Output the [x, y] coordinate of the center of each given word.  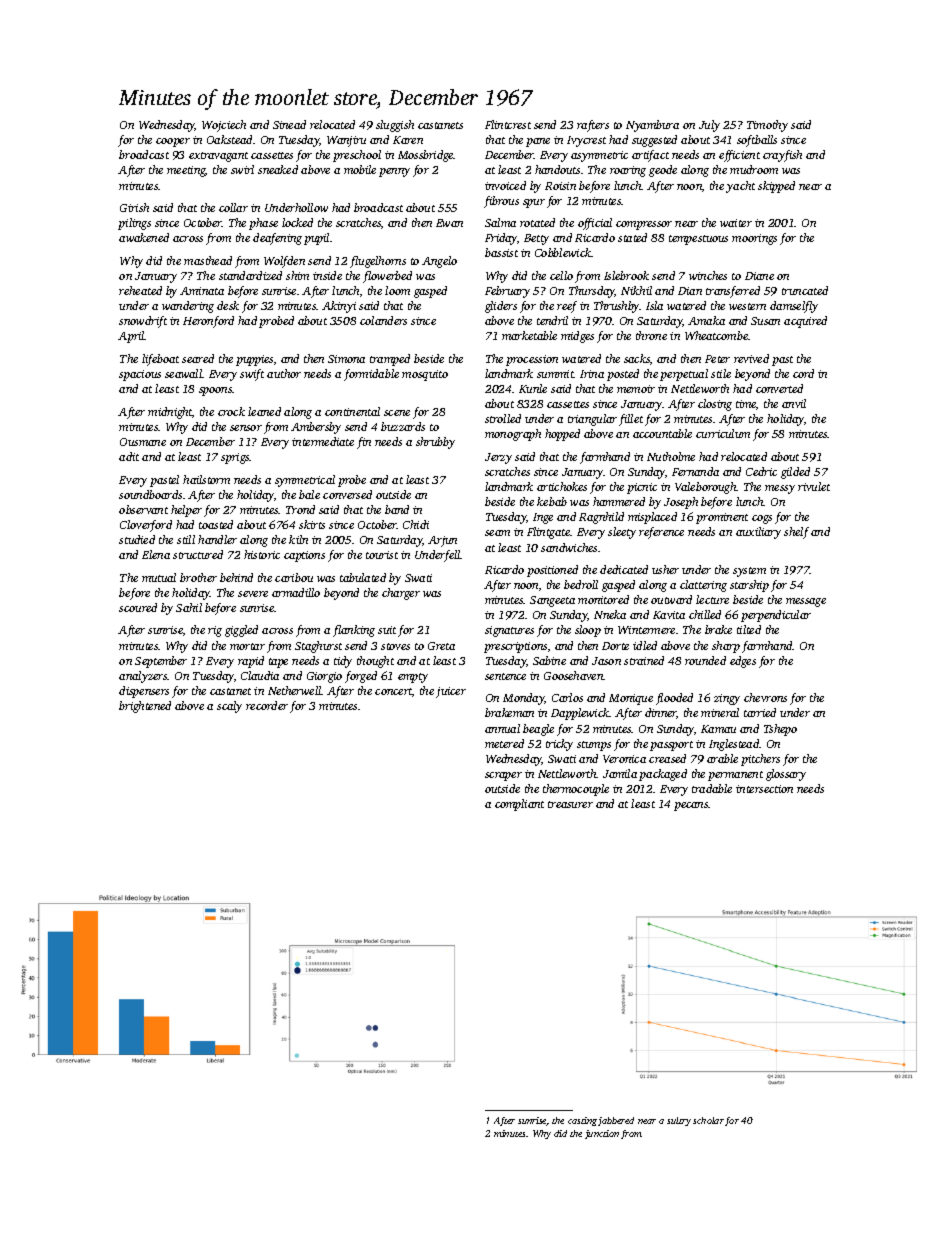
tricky [559, 745]
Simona [346, 359]
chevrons [765, 697]
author [284, 373]
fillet [631, 420]
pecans [691, 806]
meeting [186, 171]
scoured [138, 607]
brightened [145, 707]
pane [538, 142]
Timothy [767, 126]
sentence [505, 676]
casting [582, 1121]
